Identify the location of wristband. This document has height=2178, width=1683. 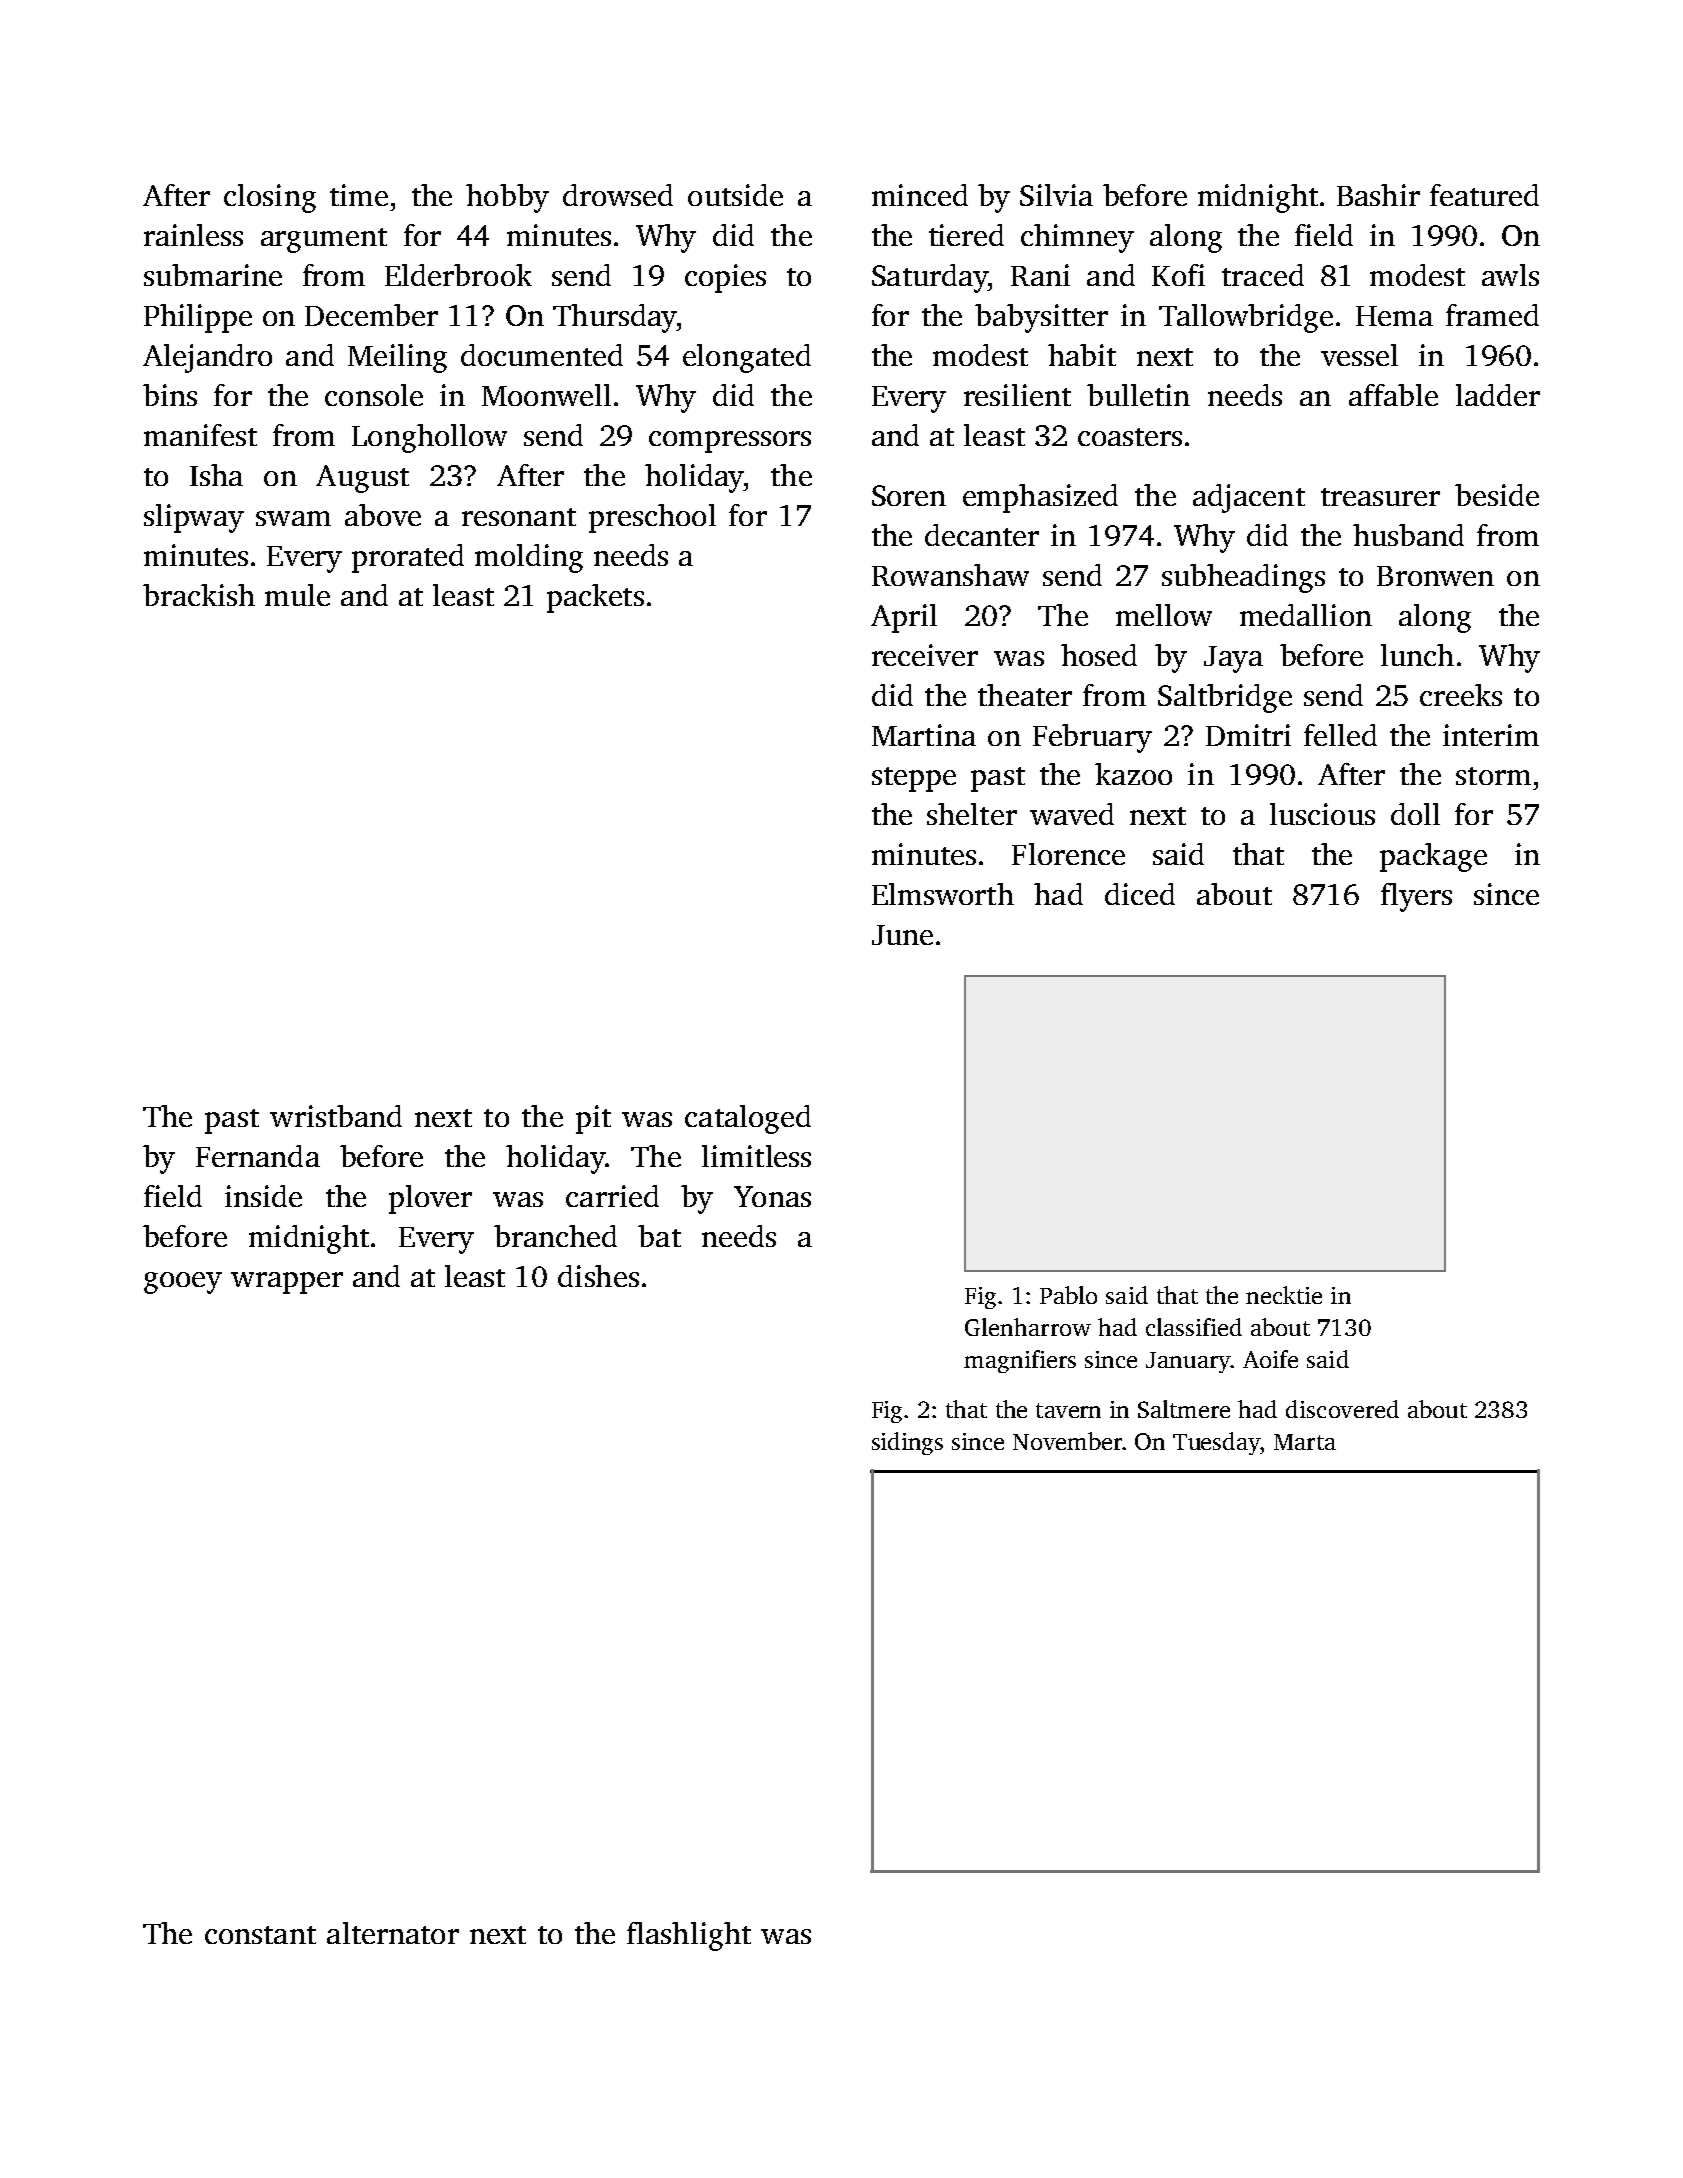
(336, 1116).
